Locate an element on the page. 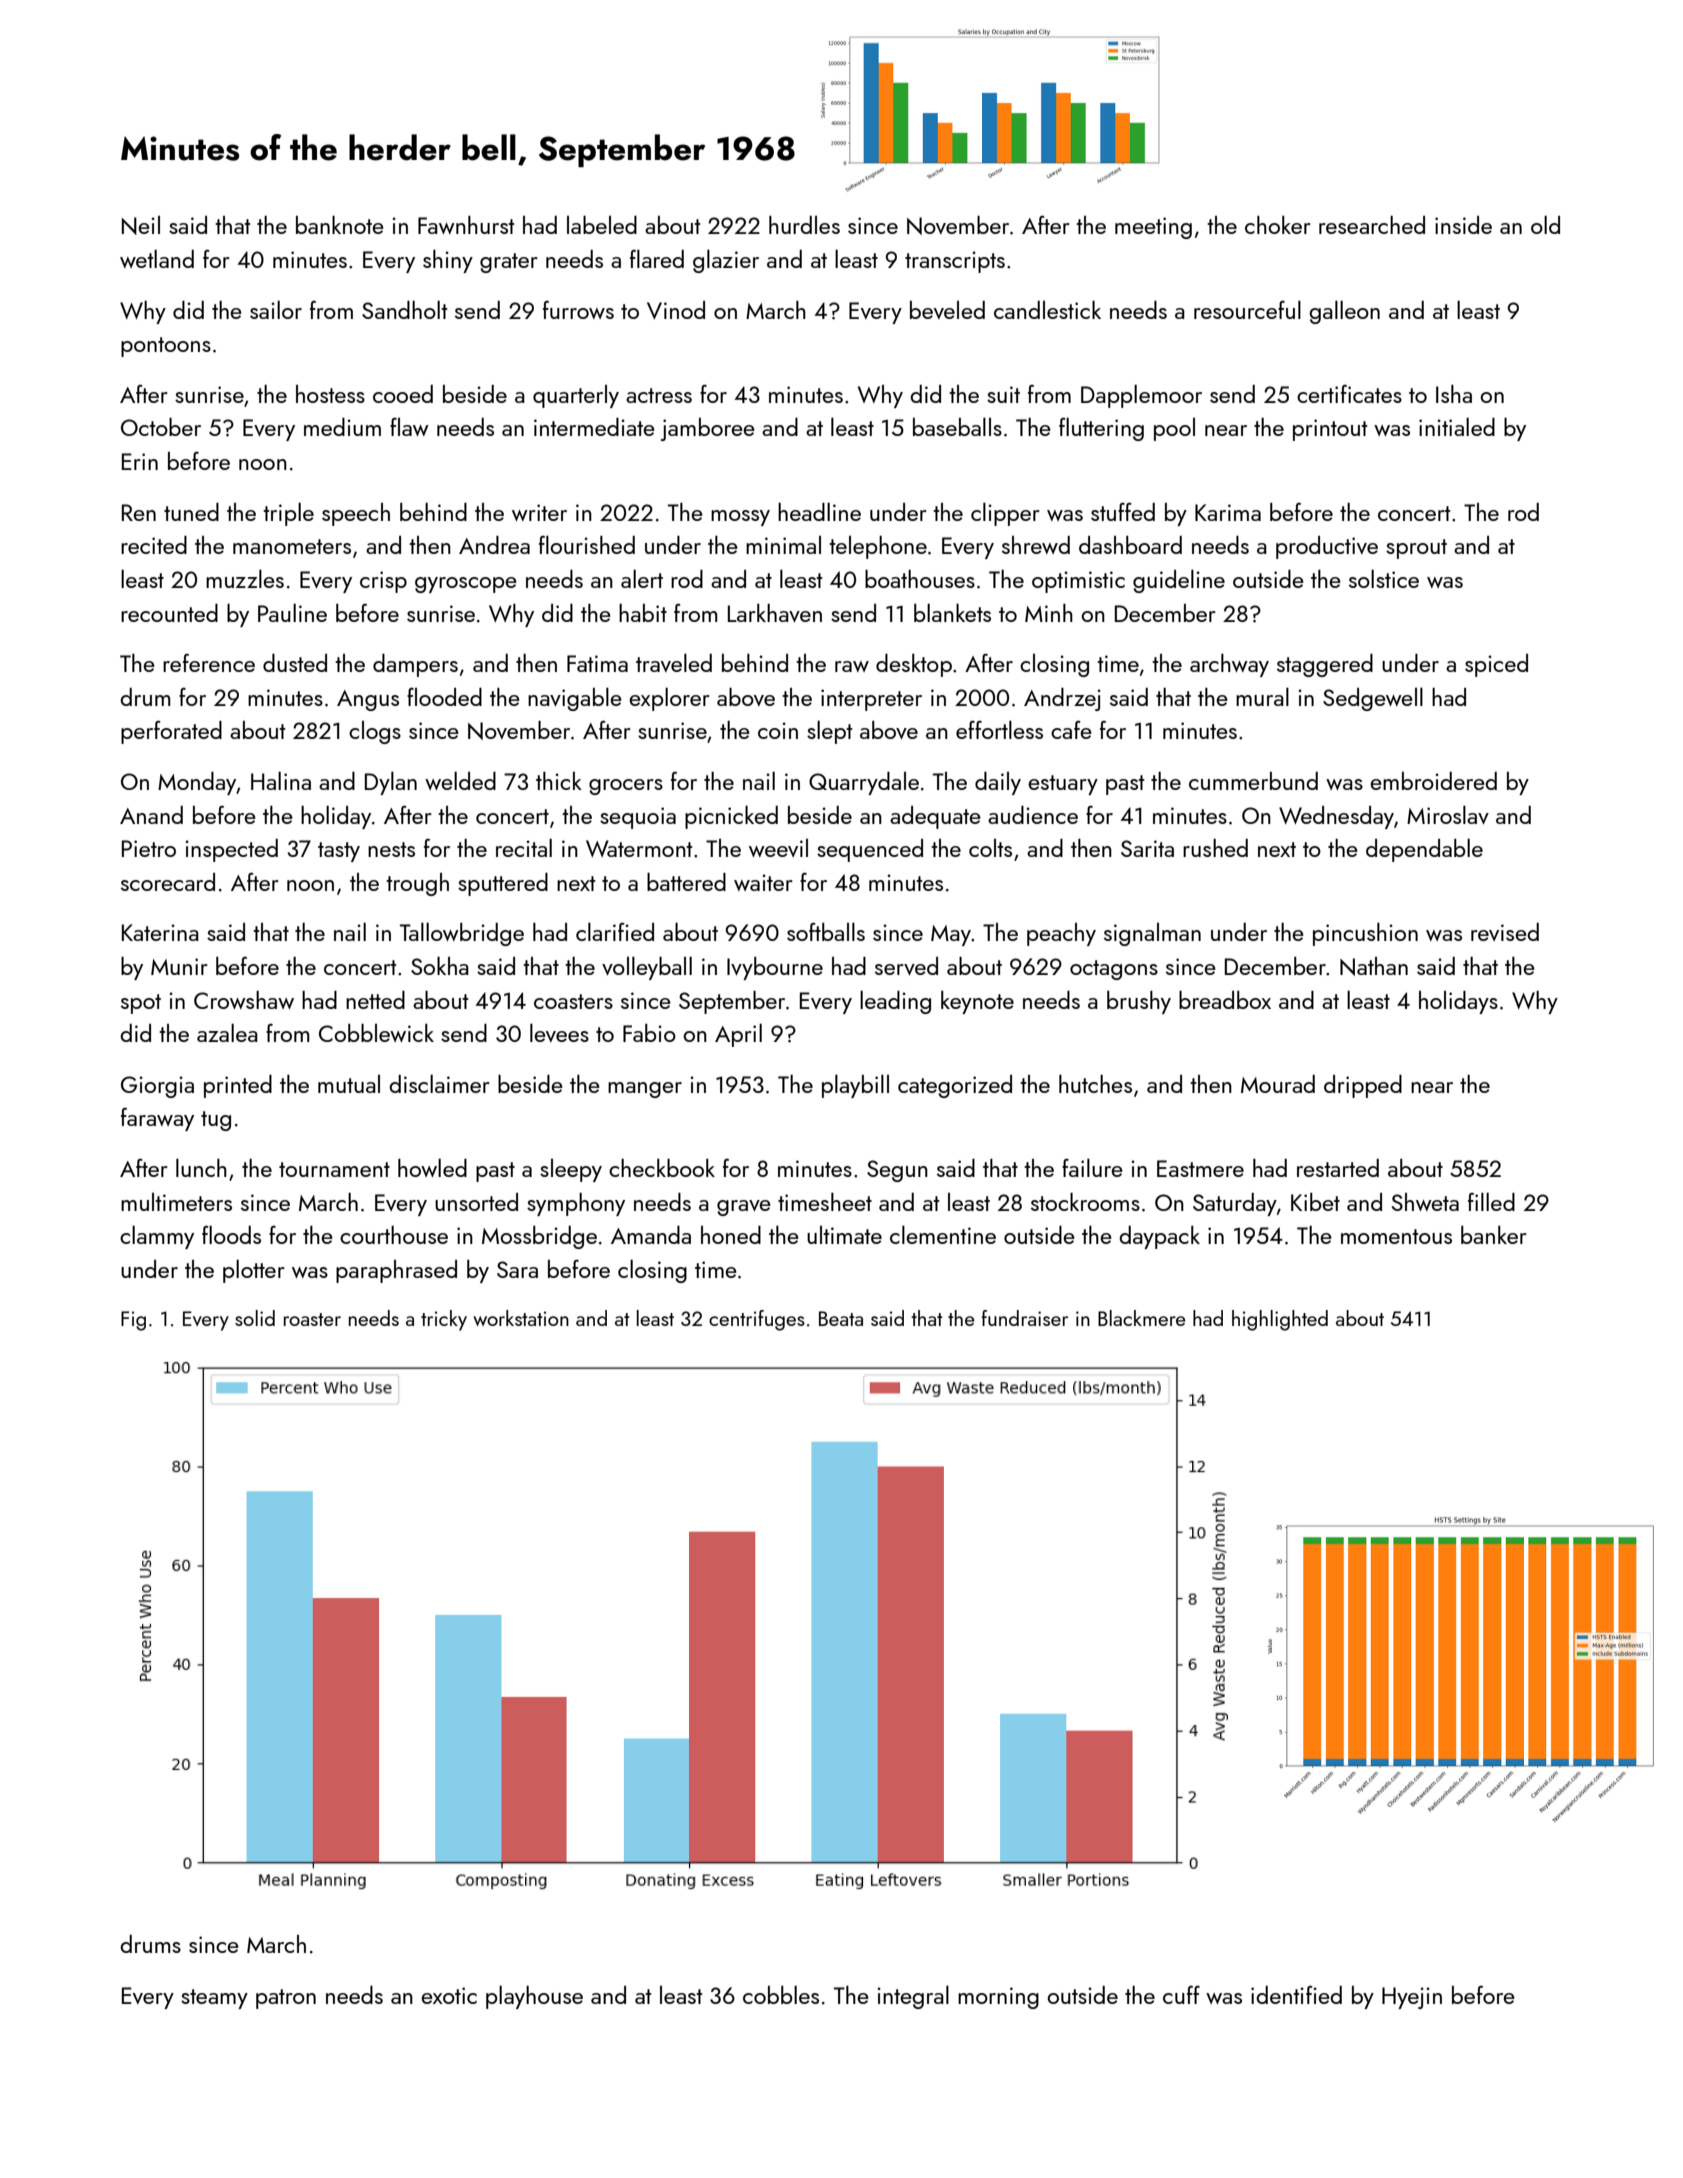 The height and width of the document is (2178, 1683). effortless is located at coordinates (999, 729).
